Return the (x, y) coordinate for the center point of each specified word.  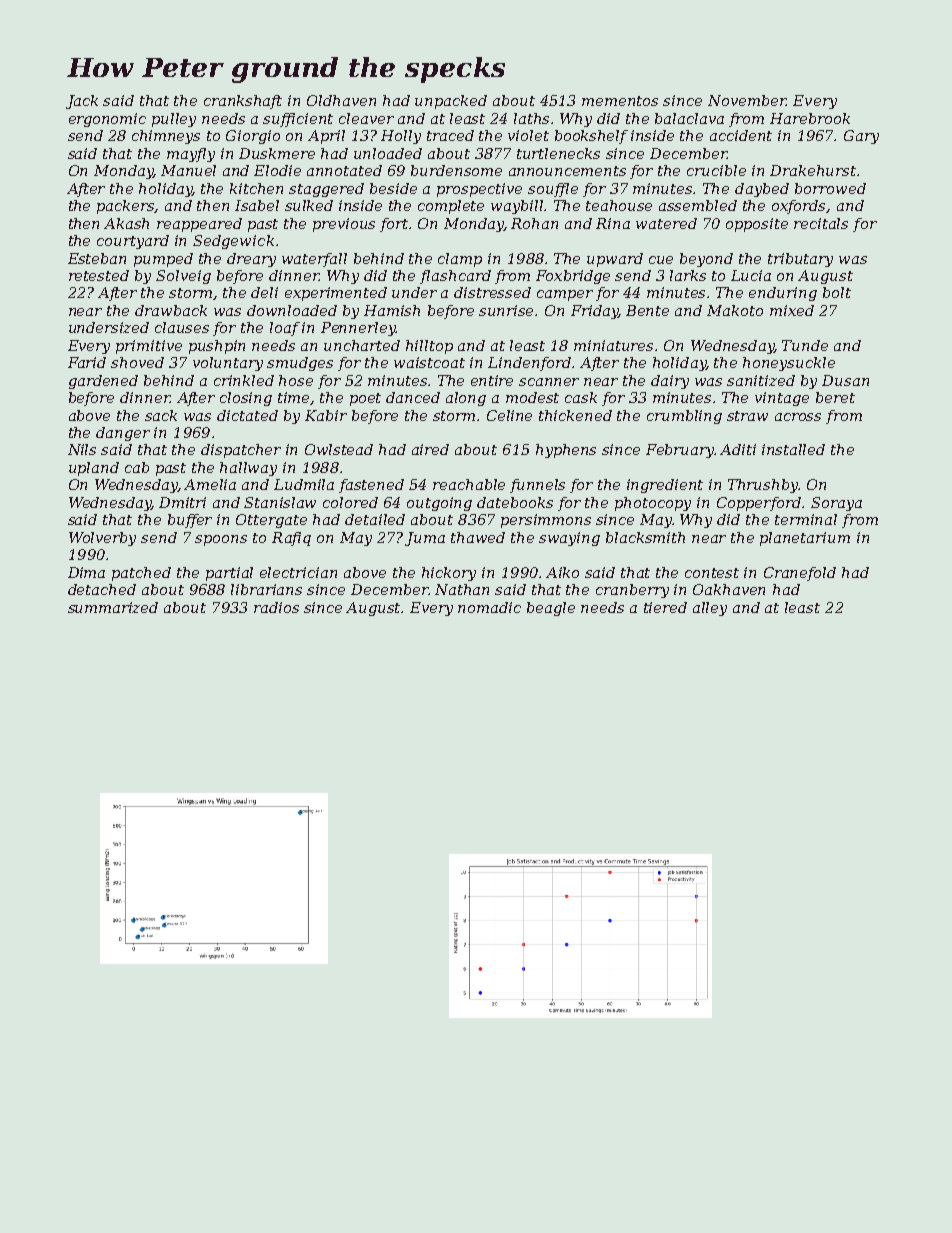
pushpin (217, 347)
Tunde (805, 345)
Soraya (836, 504)
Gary (861, 137)
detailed (375, 519)
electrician (298, 572)
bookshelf (591, 137)
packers (126, 207)
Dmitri (182, 502)
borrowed (830, 188)
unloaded (388, 153)
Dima (86, 572)
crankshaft (243, 102)
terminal (806, 519)
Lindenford (529, 364)
